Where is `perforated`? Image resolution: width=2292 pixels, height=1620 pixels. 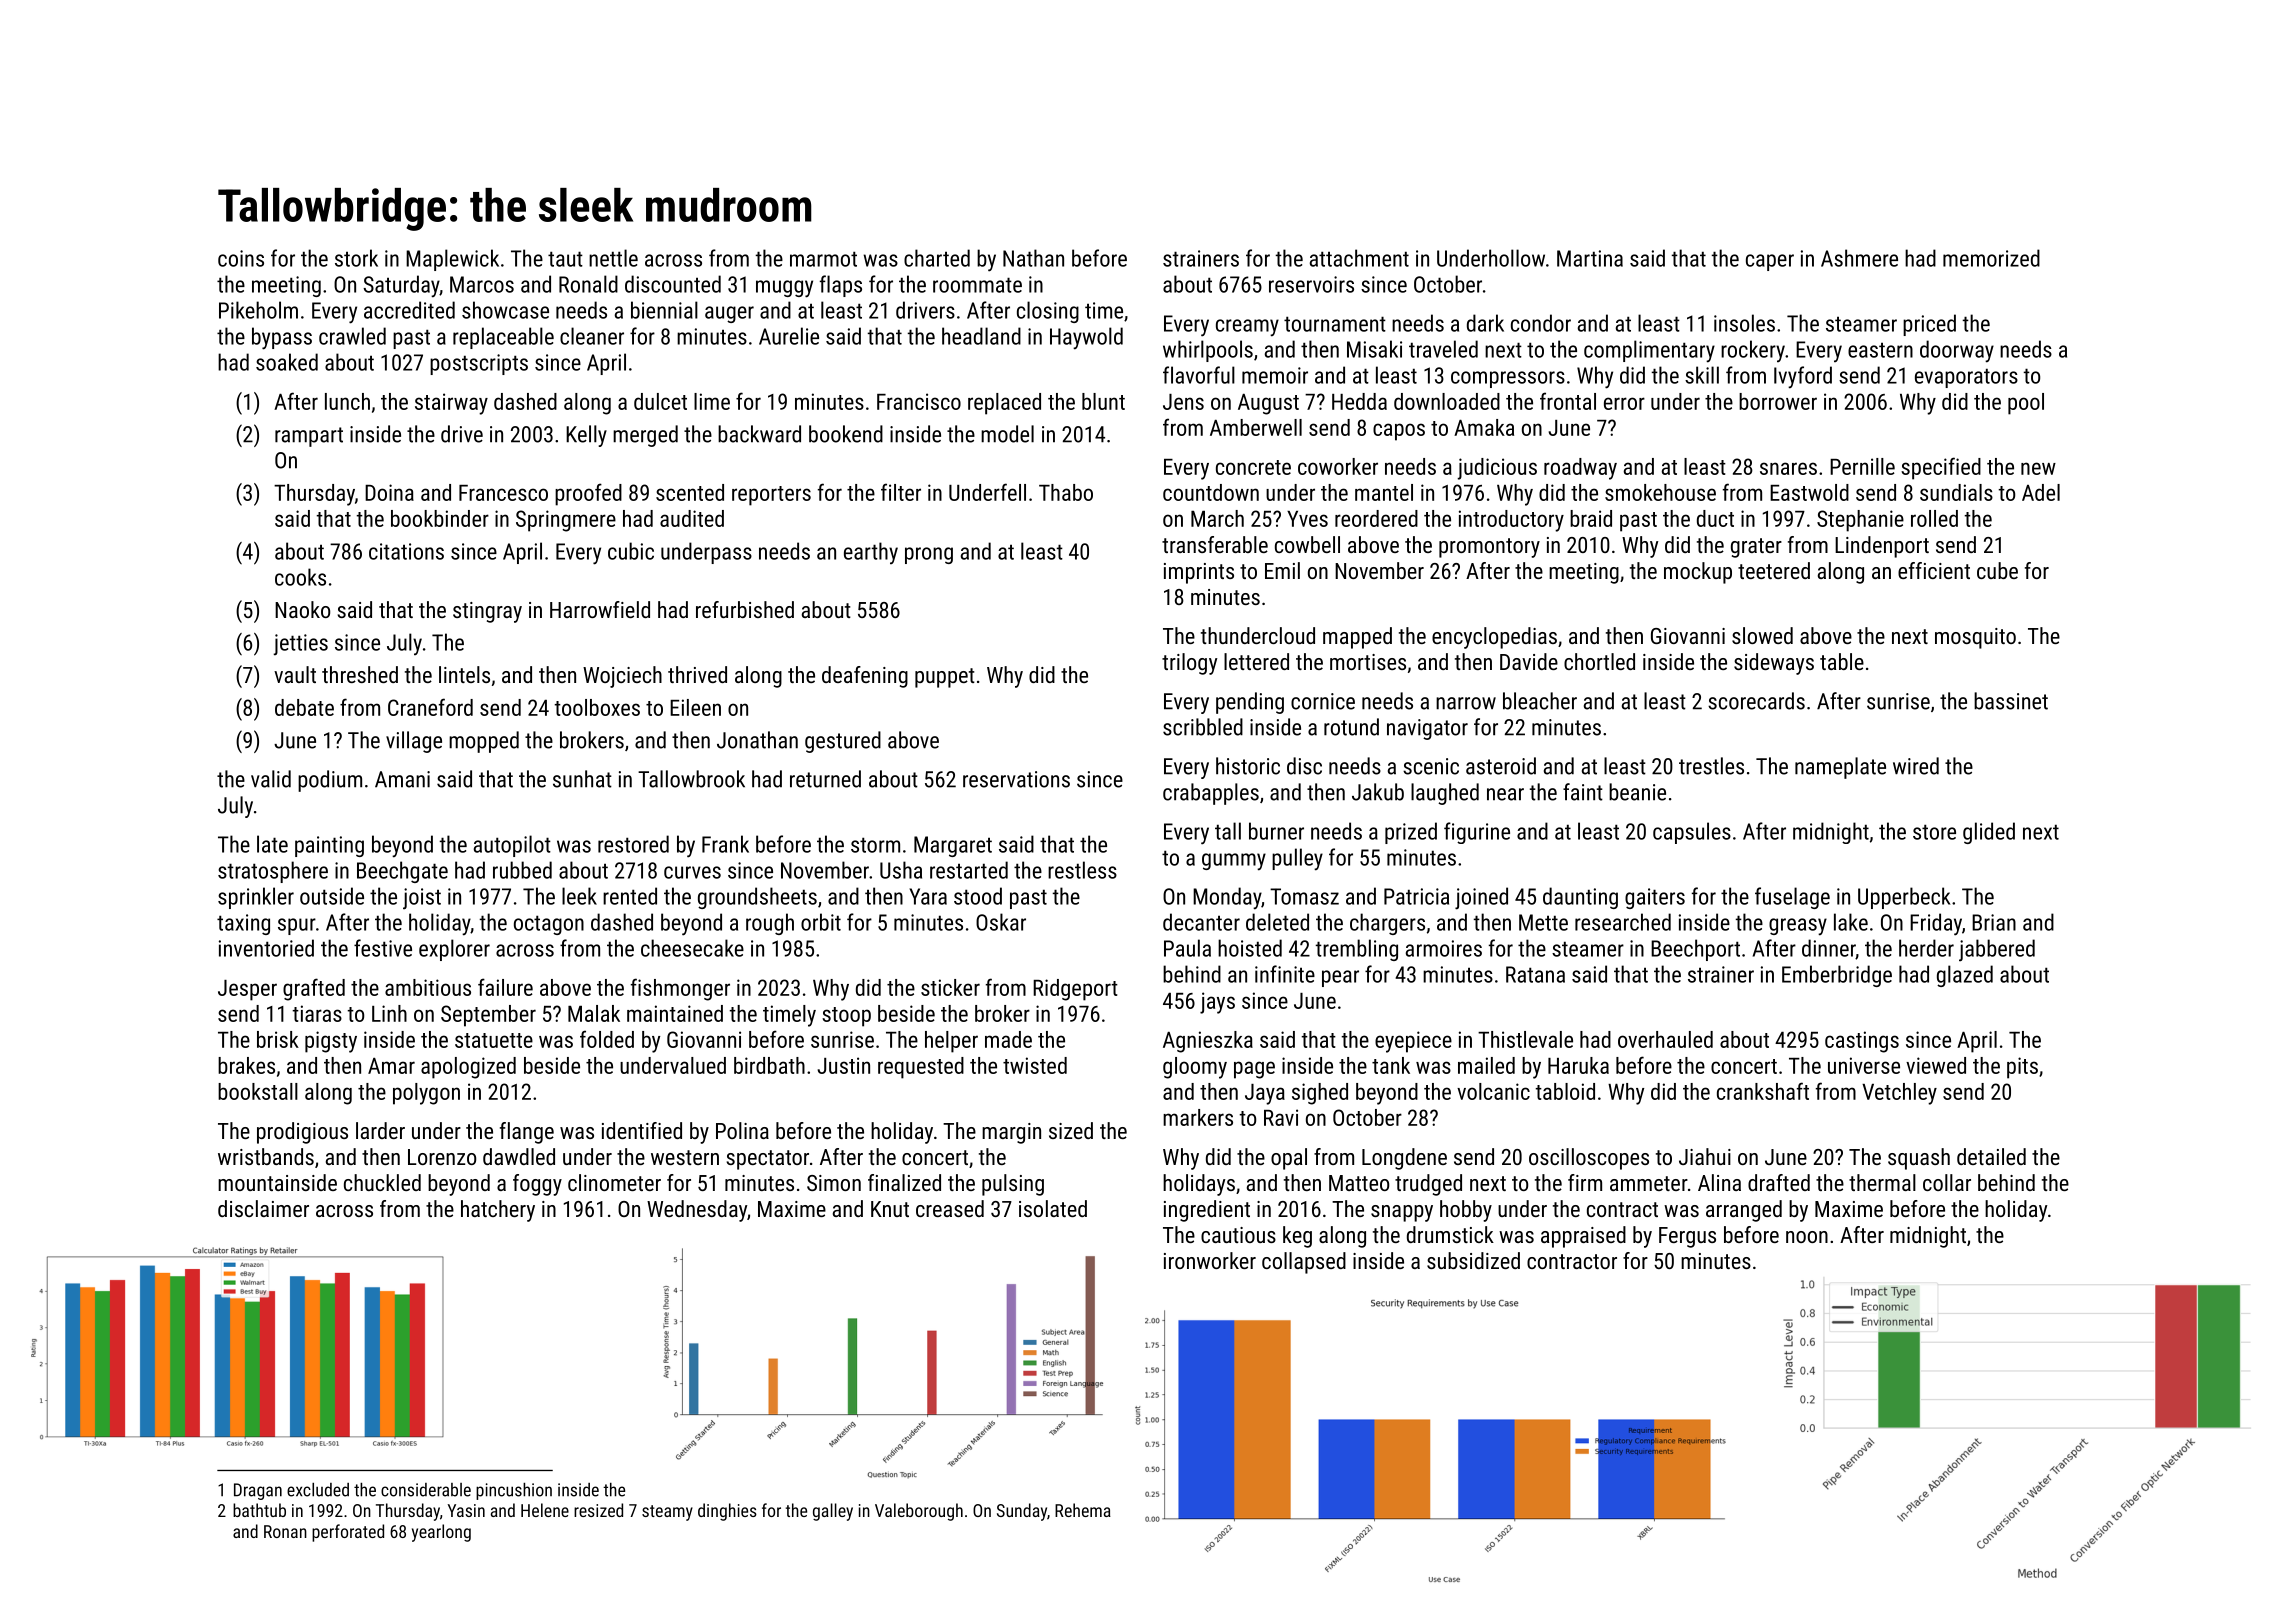
perforated is located at coordinates (348, 1533).
